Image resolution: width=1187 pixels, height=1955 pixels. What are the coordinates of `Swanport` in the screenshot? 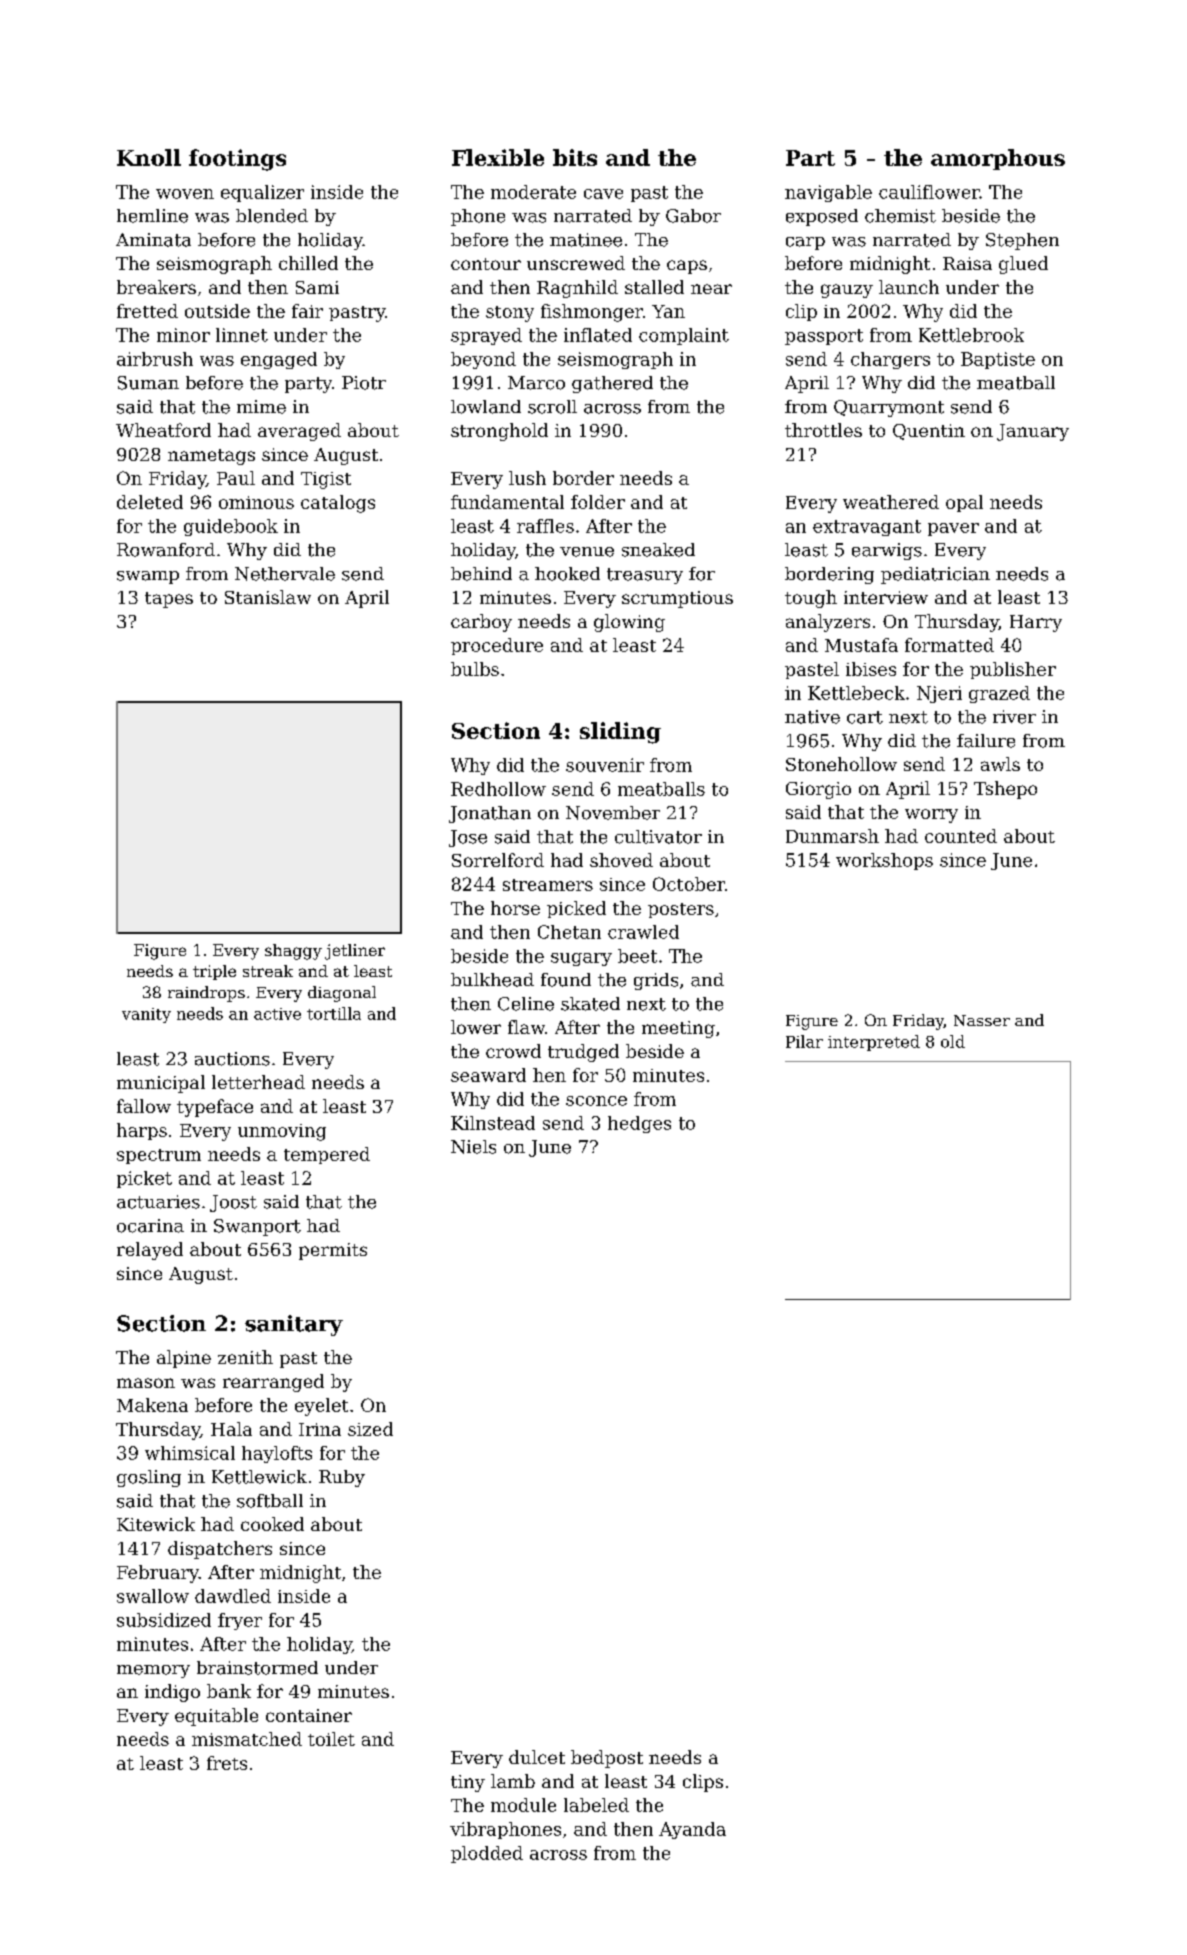 It's located at (257, 1227).
